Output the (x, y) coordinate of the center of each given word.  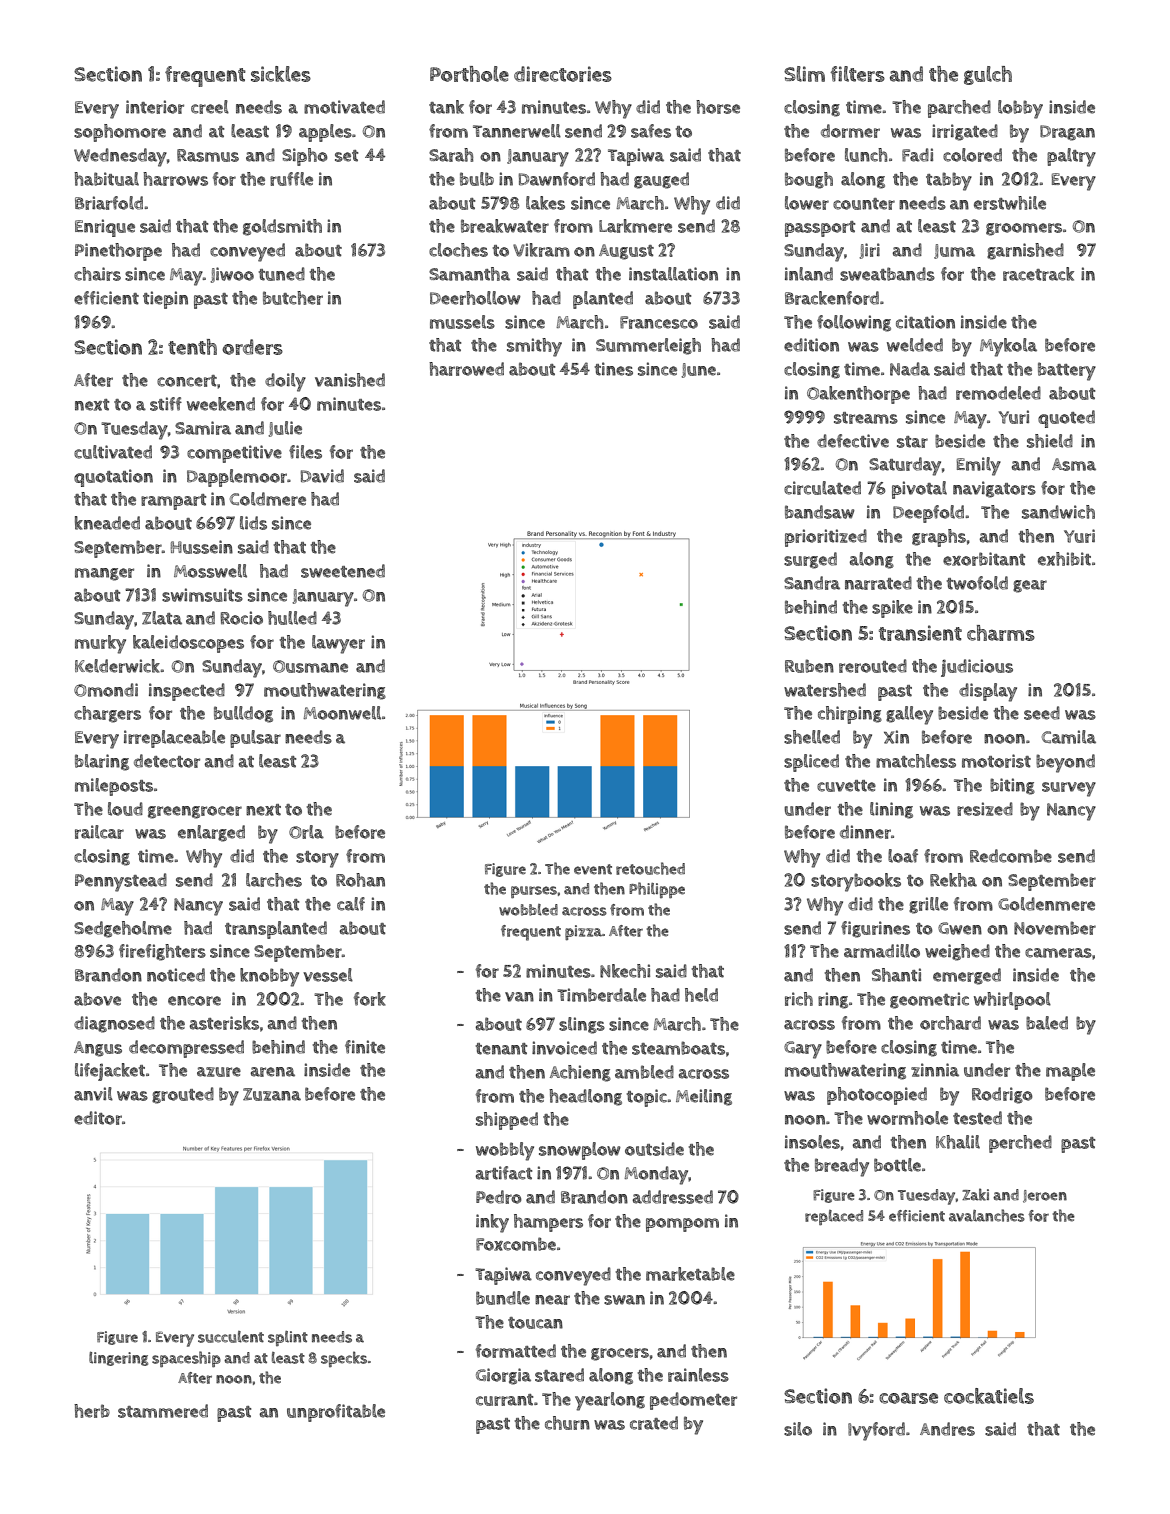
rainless (698, 1375)
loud (125, 809)
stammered (163, 1411)
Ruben (809, 666)
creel (210, 107)
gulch (988, 75)
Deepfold (928, 514)
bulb (477, 179)
